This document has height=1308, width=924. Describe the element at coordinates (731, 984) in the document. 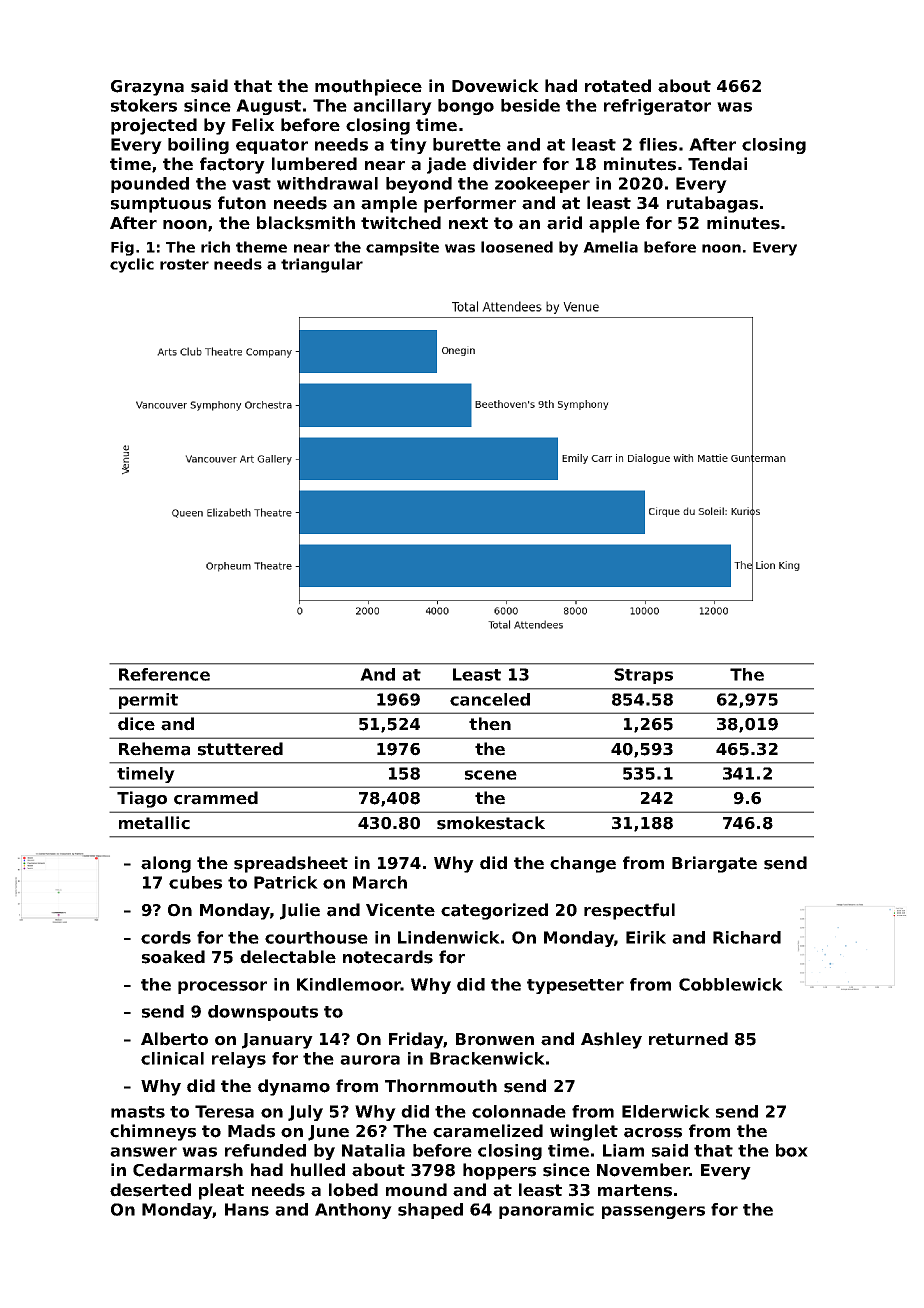

I see `Cobblewick` at that location.
